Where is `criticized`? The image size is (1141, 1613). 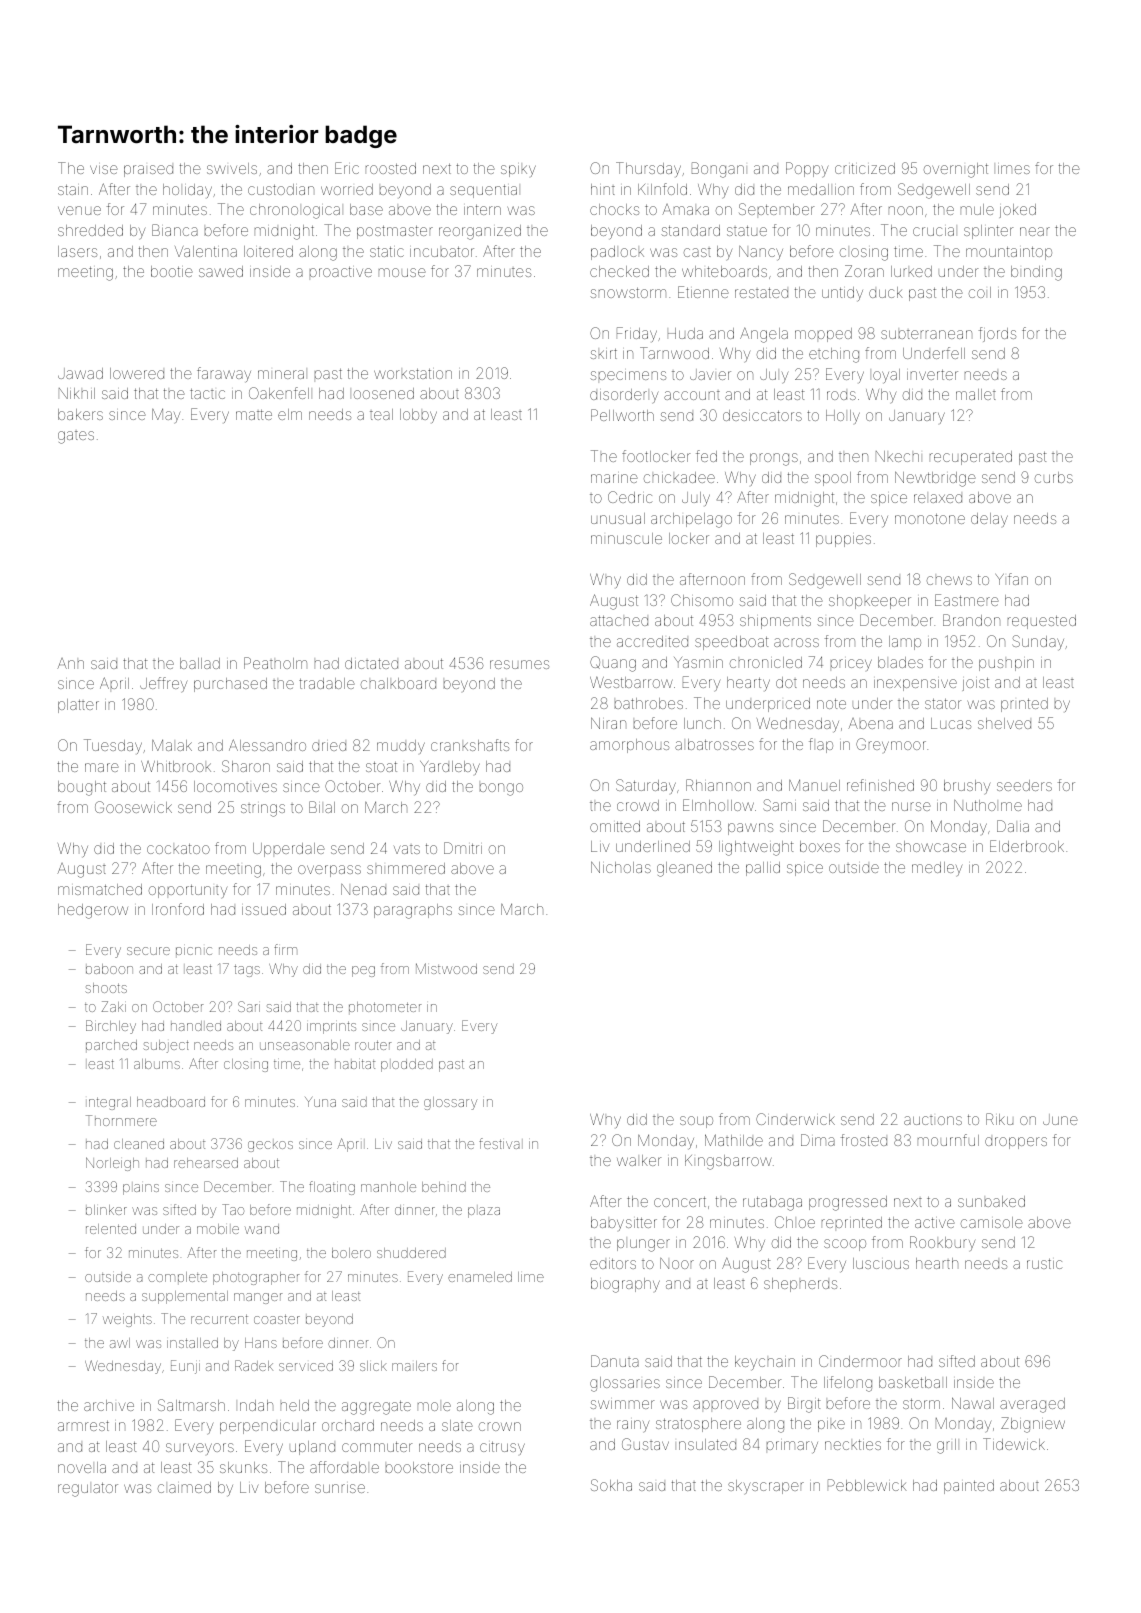 criticized is located at coordinates (865, 168).
